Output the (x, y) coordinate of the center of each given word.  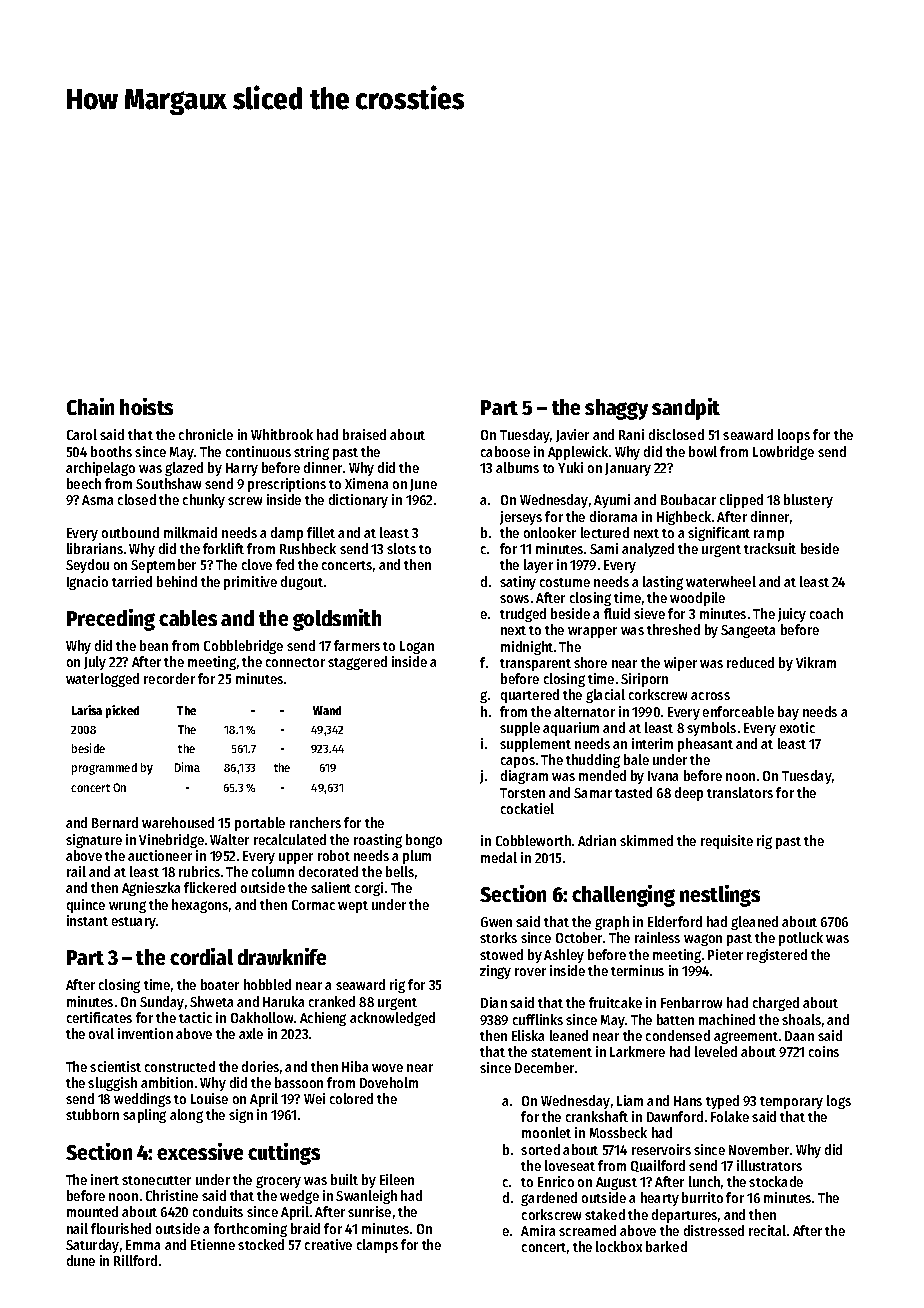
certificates (99, 1017)
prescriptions (287, 485)
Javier (572, 435)
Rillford (135, 1260)
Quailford (658, 1166)
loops (794, 436)
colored (351, 1098)
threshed (673, 629)
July (95, 663)
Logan (417, 647)
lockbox (619, 1246)
